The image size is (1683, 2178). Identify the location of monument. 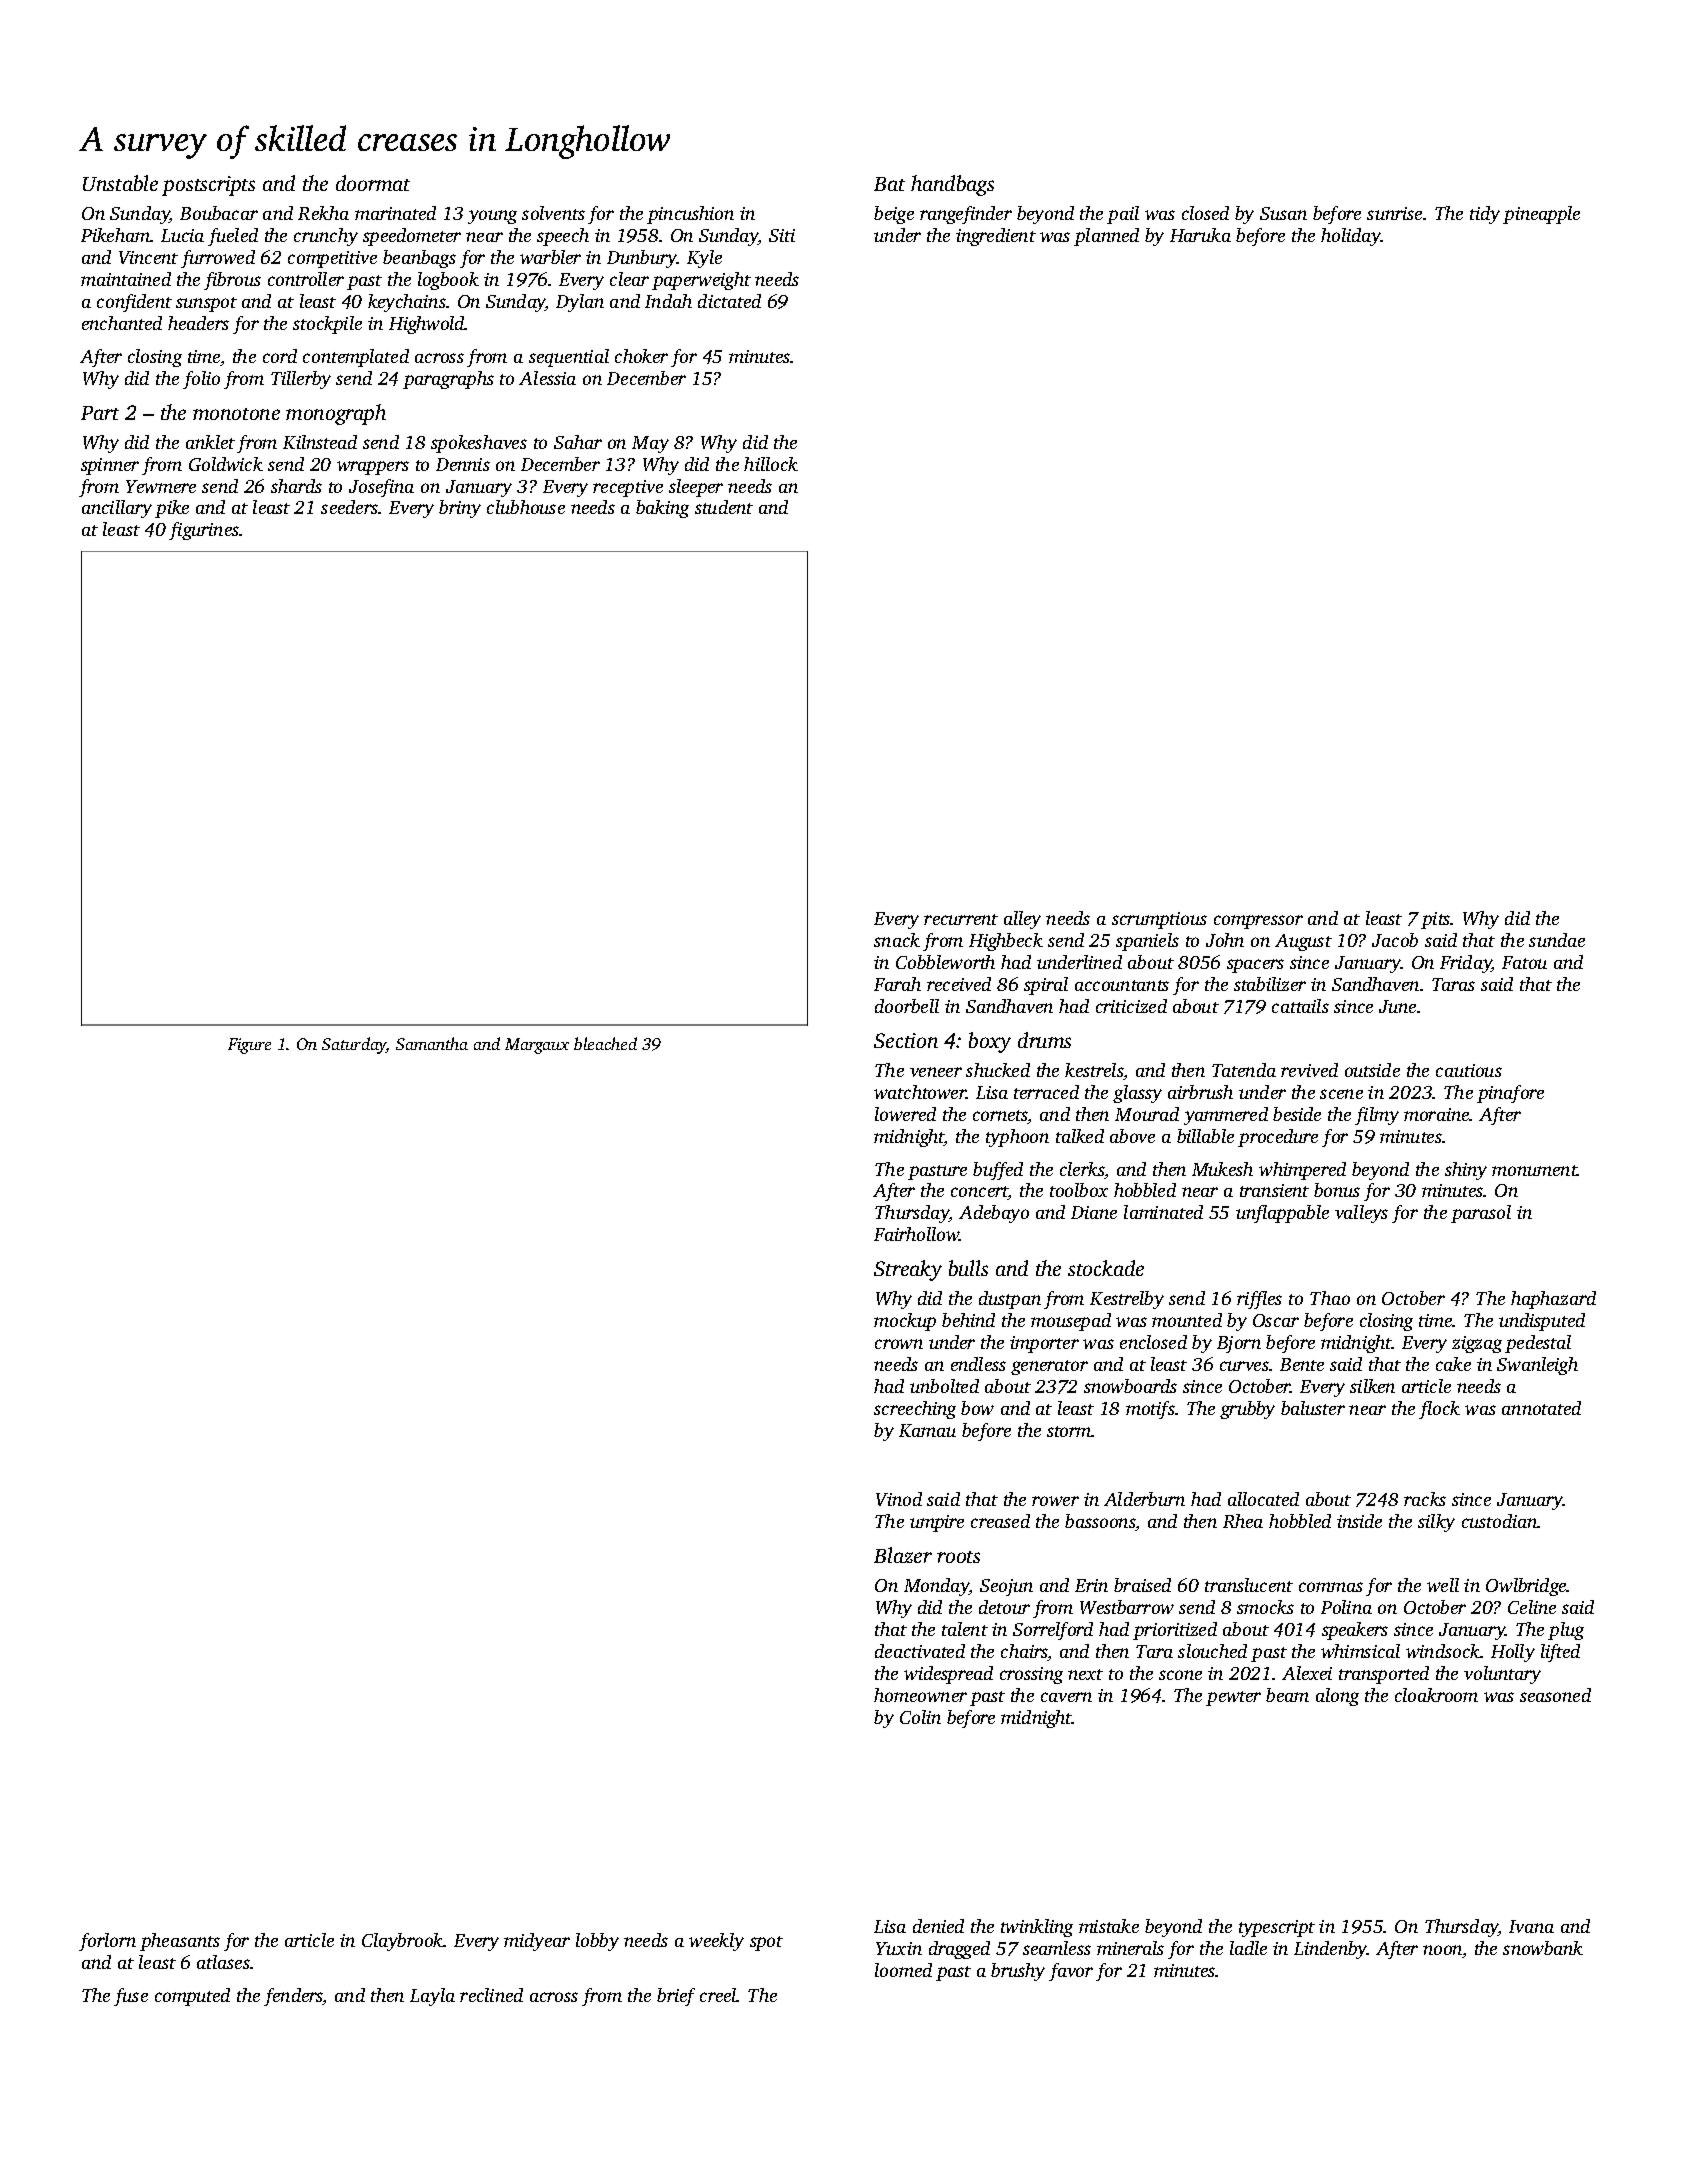
(1534, 1170).
